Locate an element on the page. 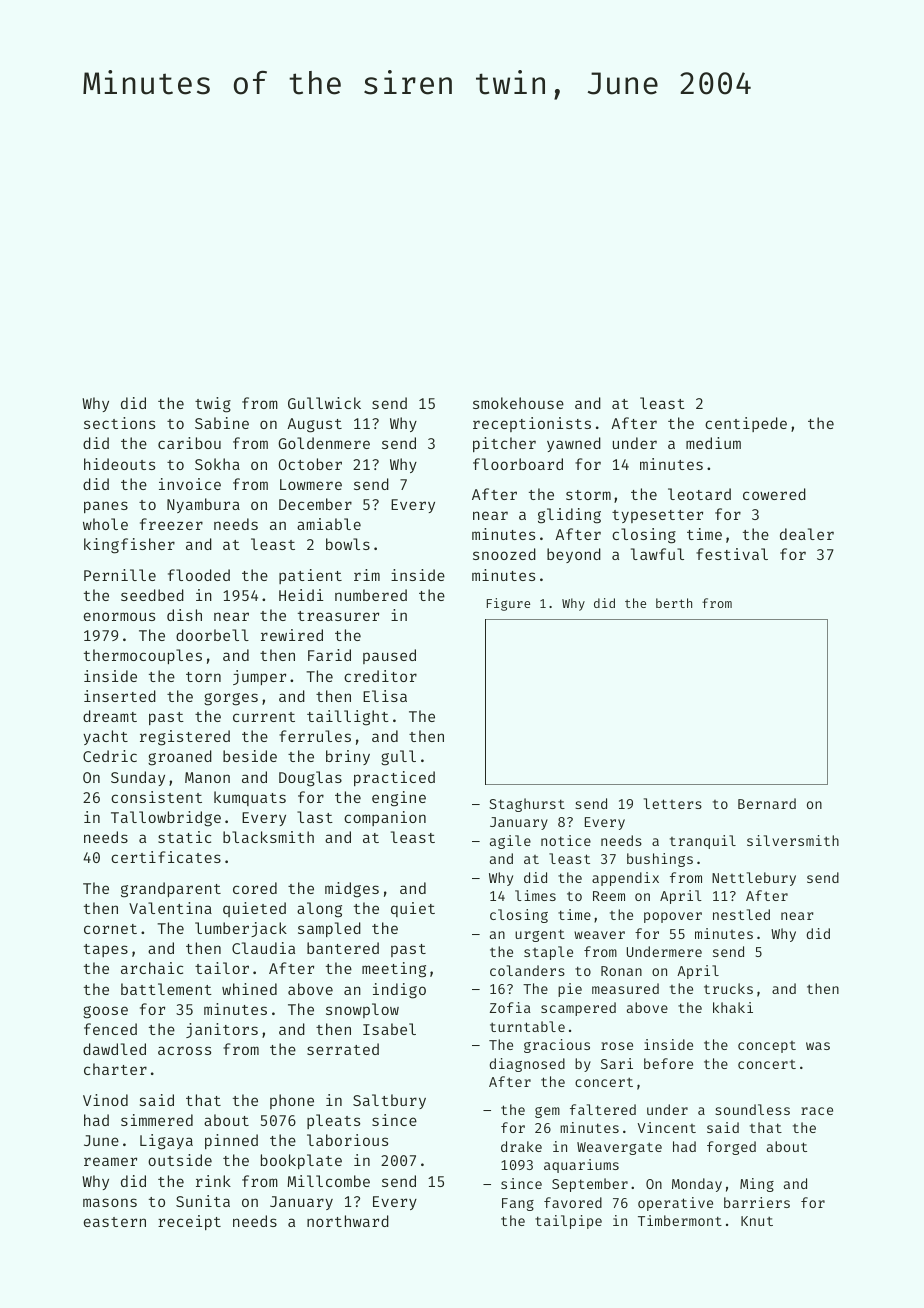  meeting is located at coordinates (394, 970).
